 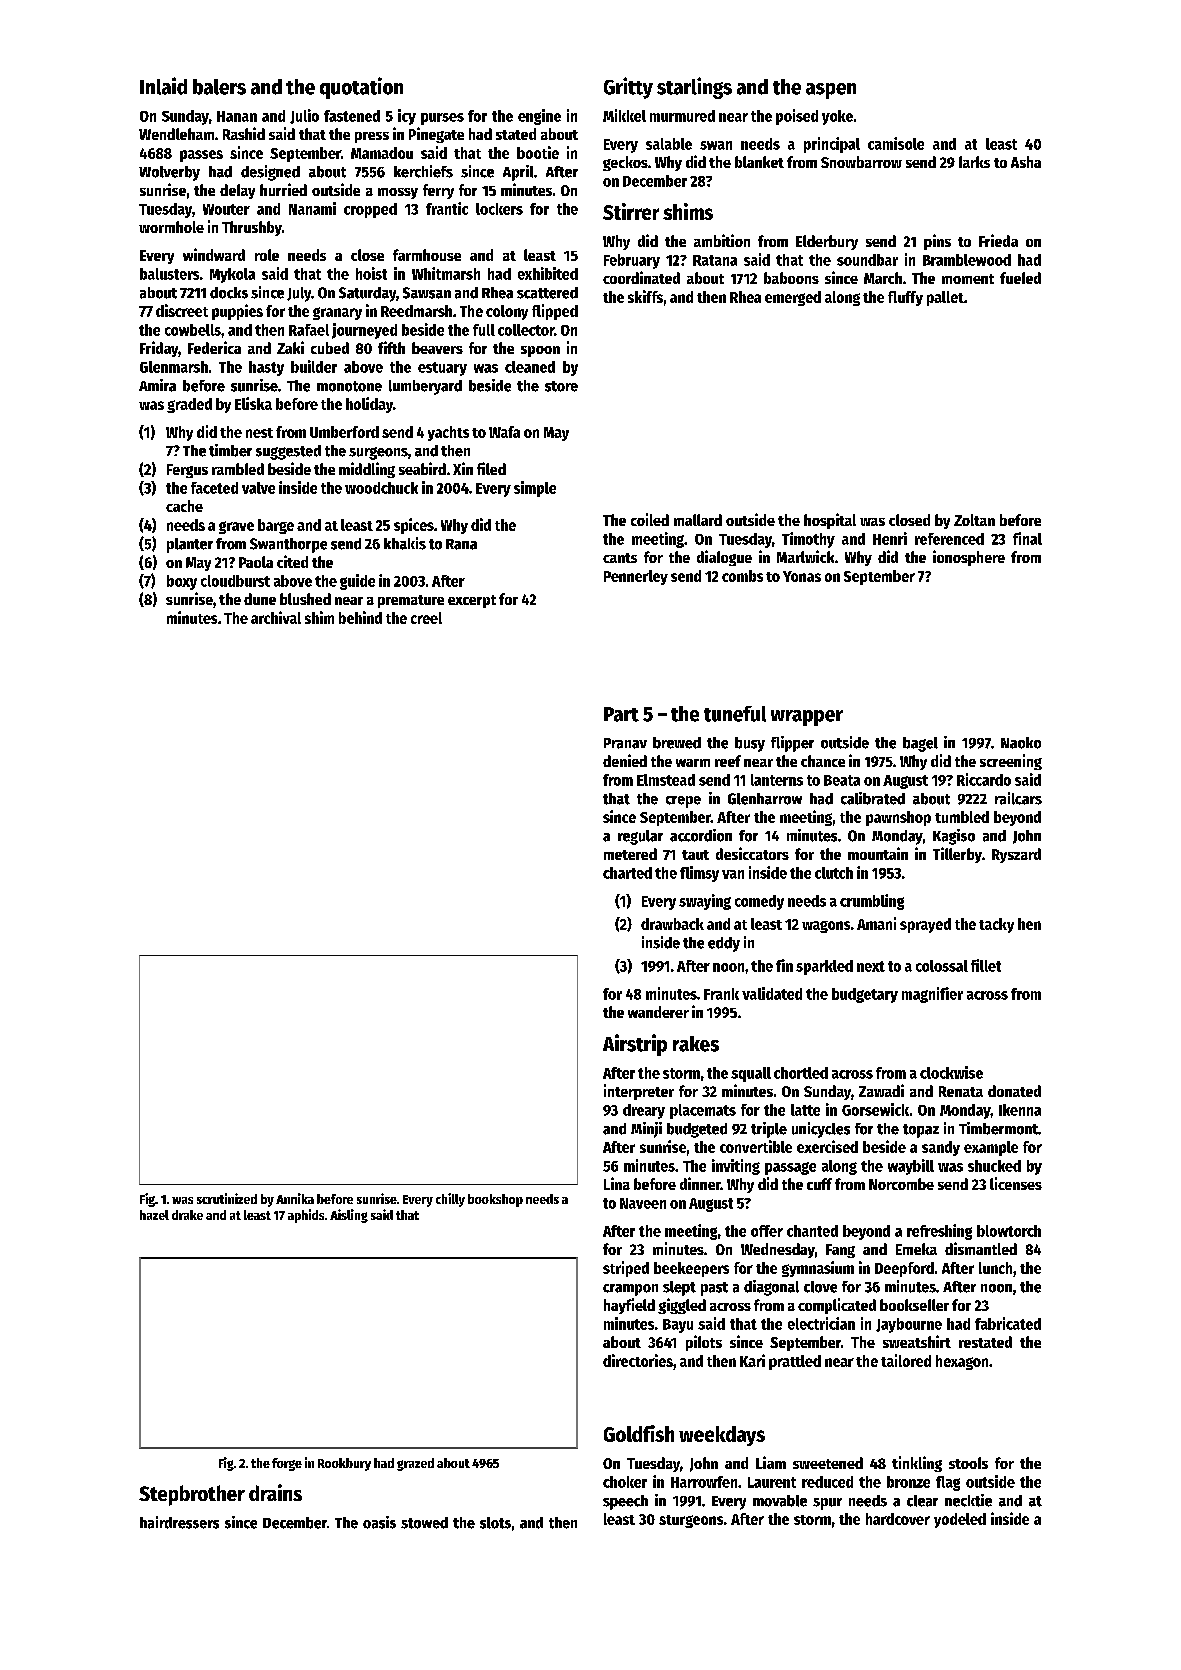 What do you see at coordinates (643, 1203) in the screenshot?
I see `Naveen` at bounding box center [643, 1203].
